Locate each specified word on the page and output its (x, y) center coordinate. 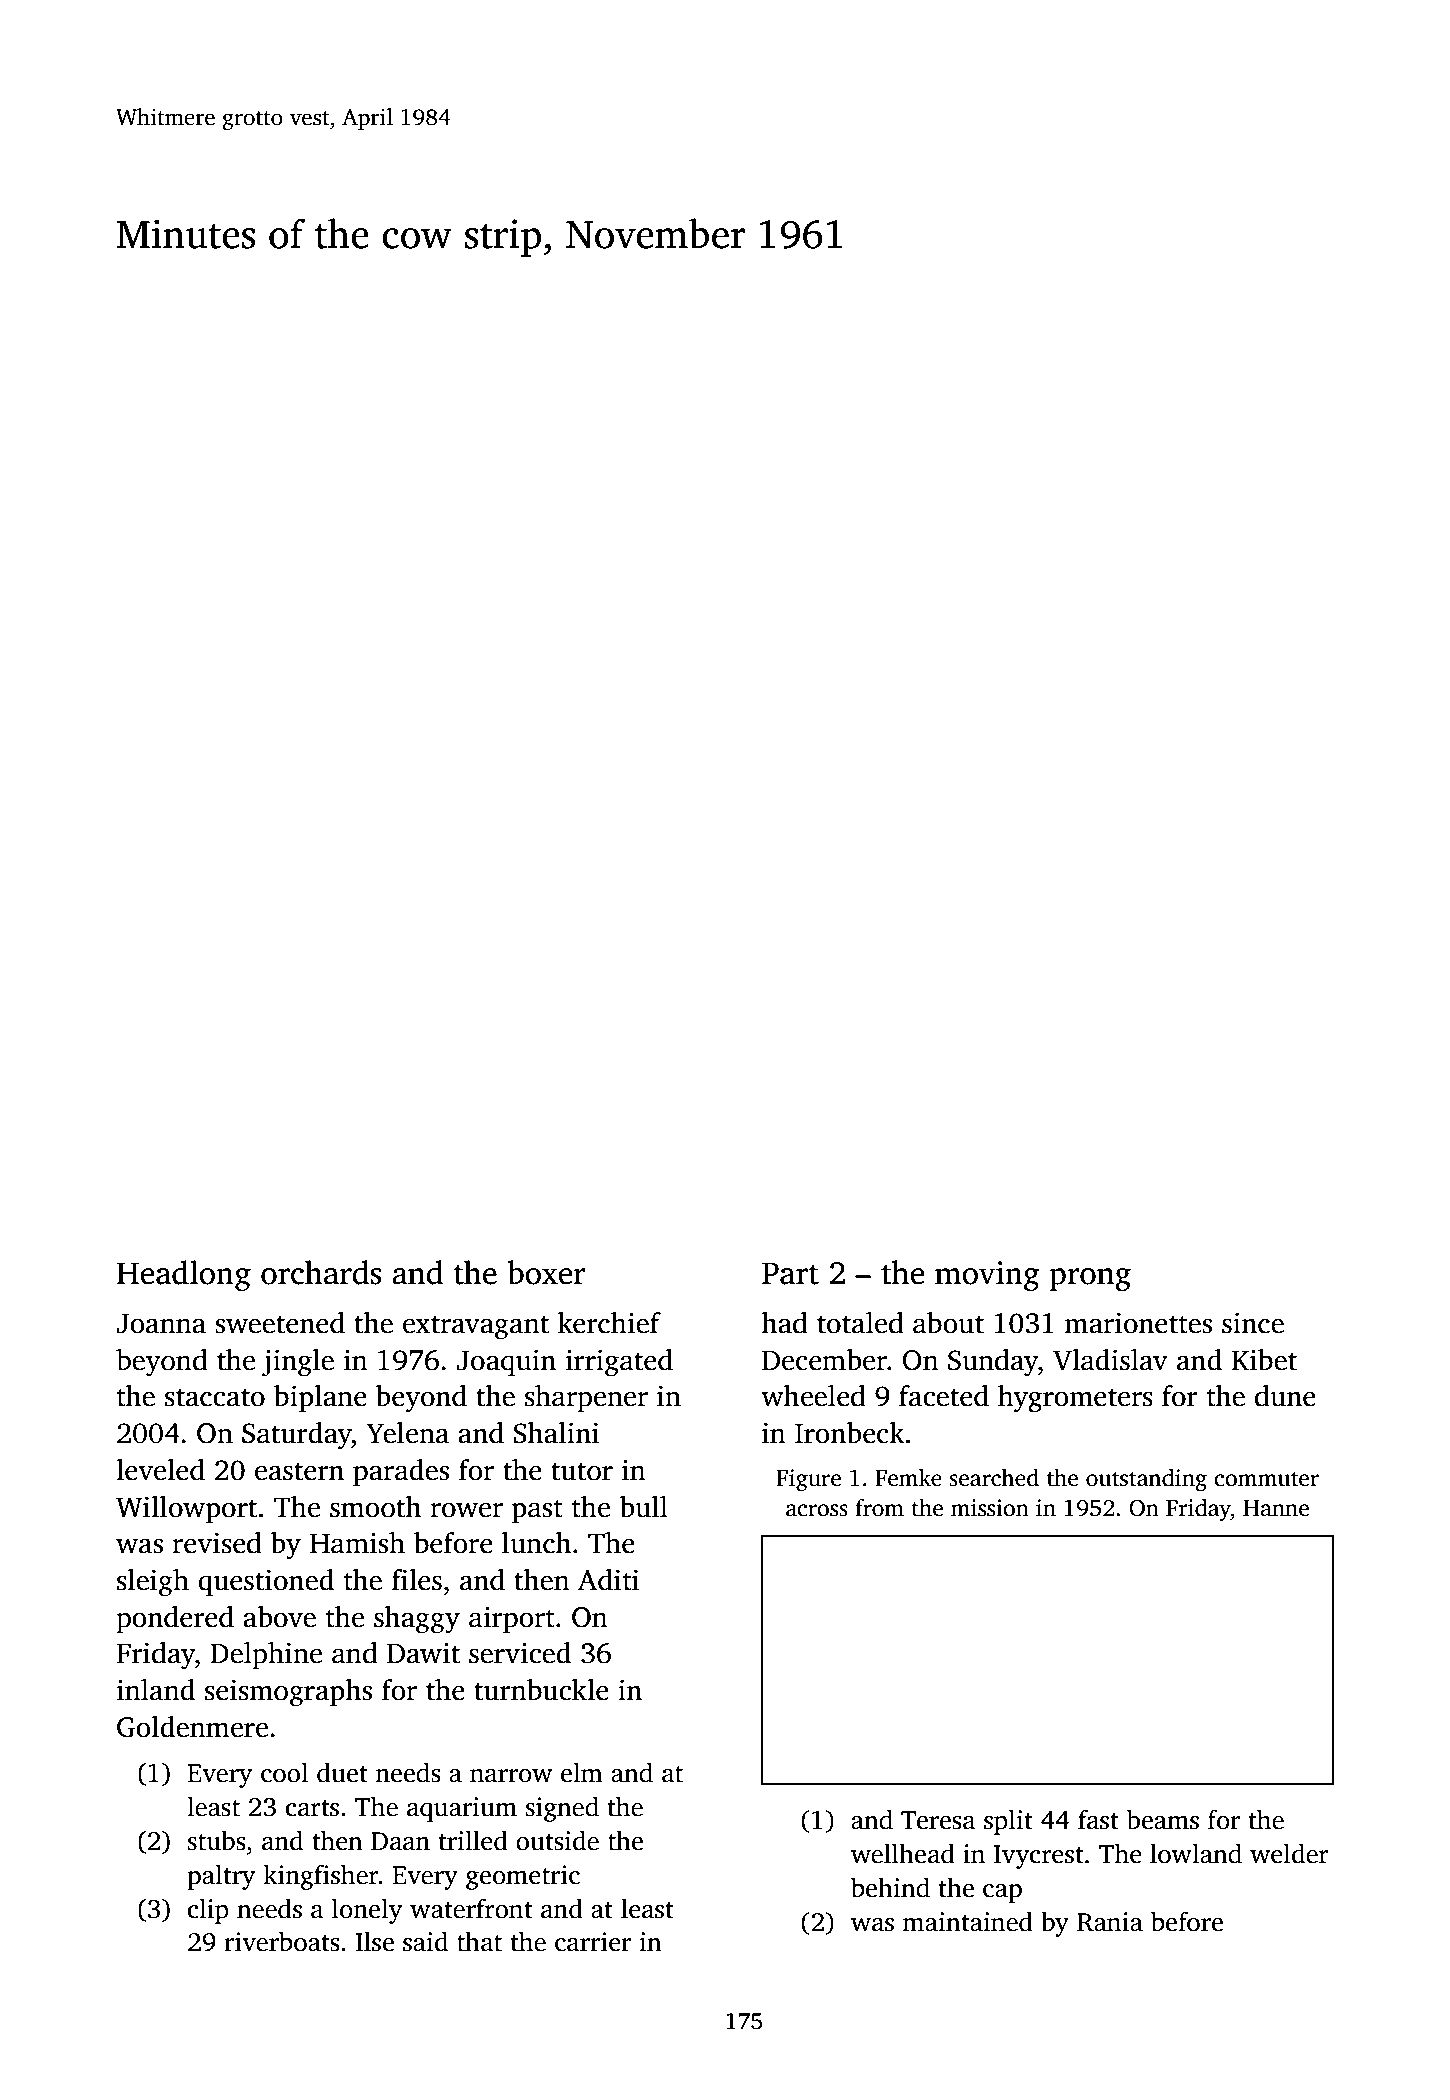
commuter (1266, 1479)
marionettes (1138, 1323)
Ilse (375, 1941)
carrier (593, 1942)
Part (790, 1273)
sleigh (153, 1583)
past (537, 1511)
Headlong (184, 1275)
